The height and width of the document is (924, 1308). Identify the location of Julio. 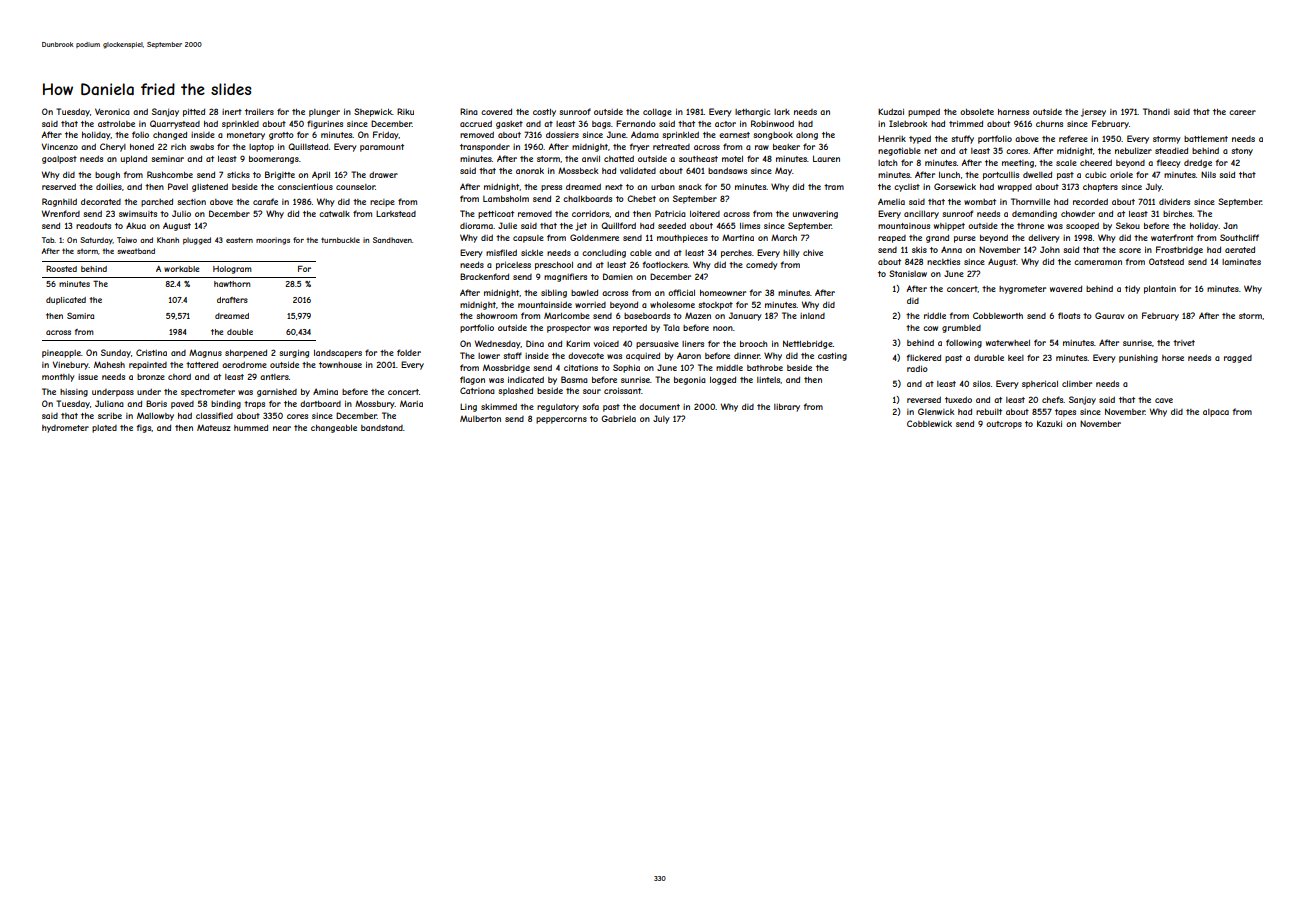
(181, 213).
